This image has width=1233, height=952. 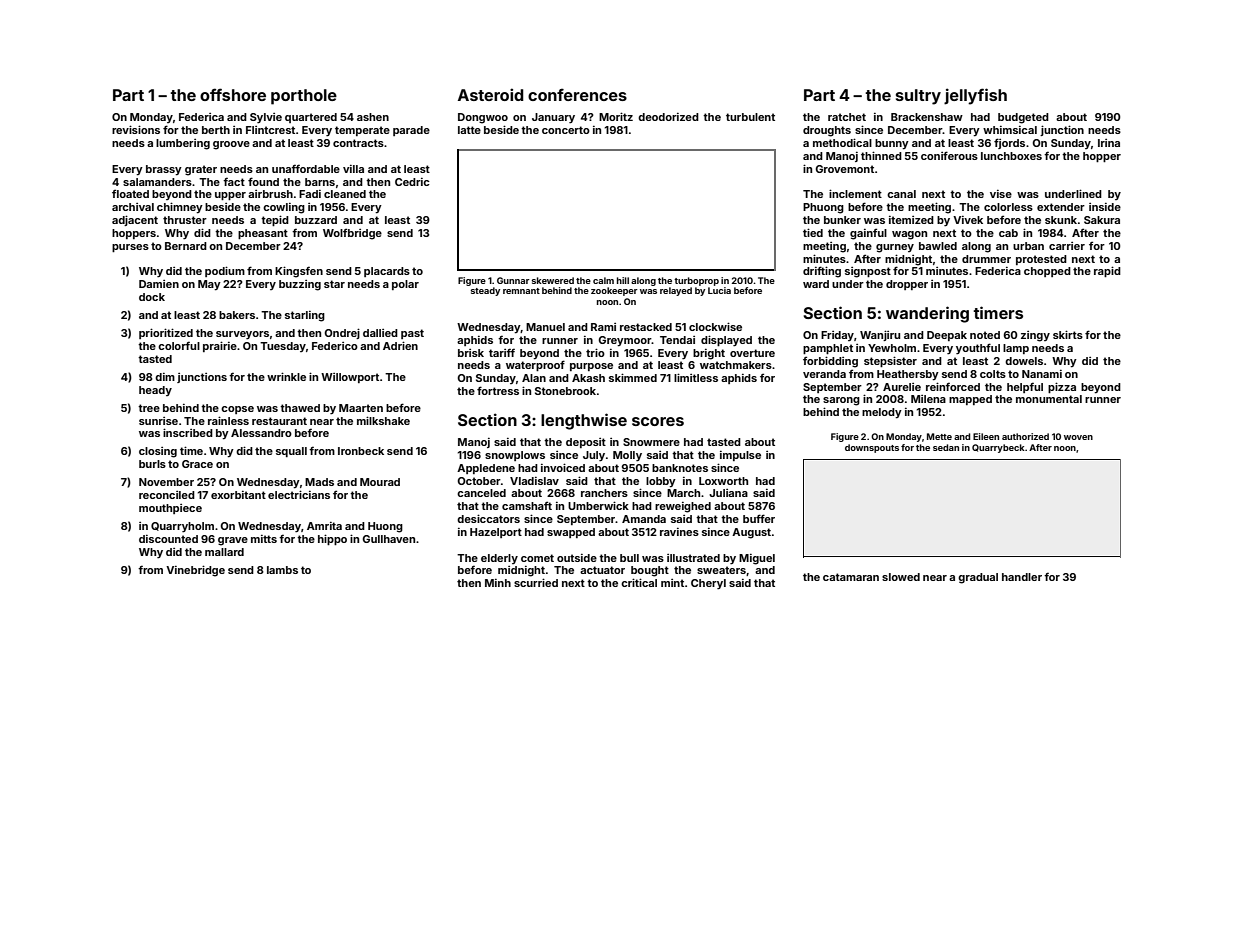 I want to click on dim, so click(x=165, y=377).
